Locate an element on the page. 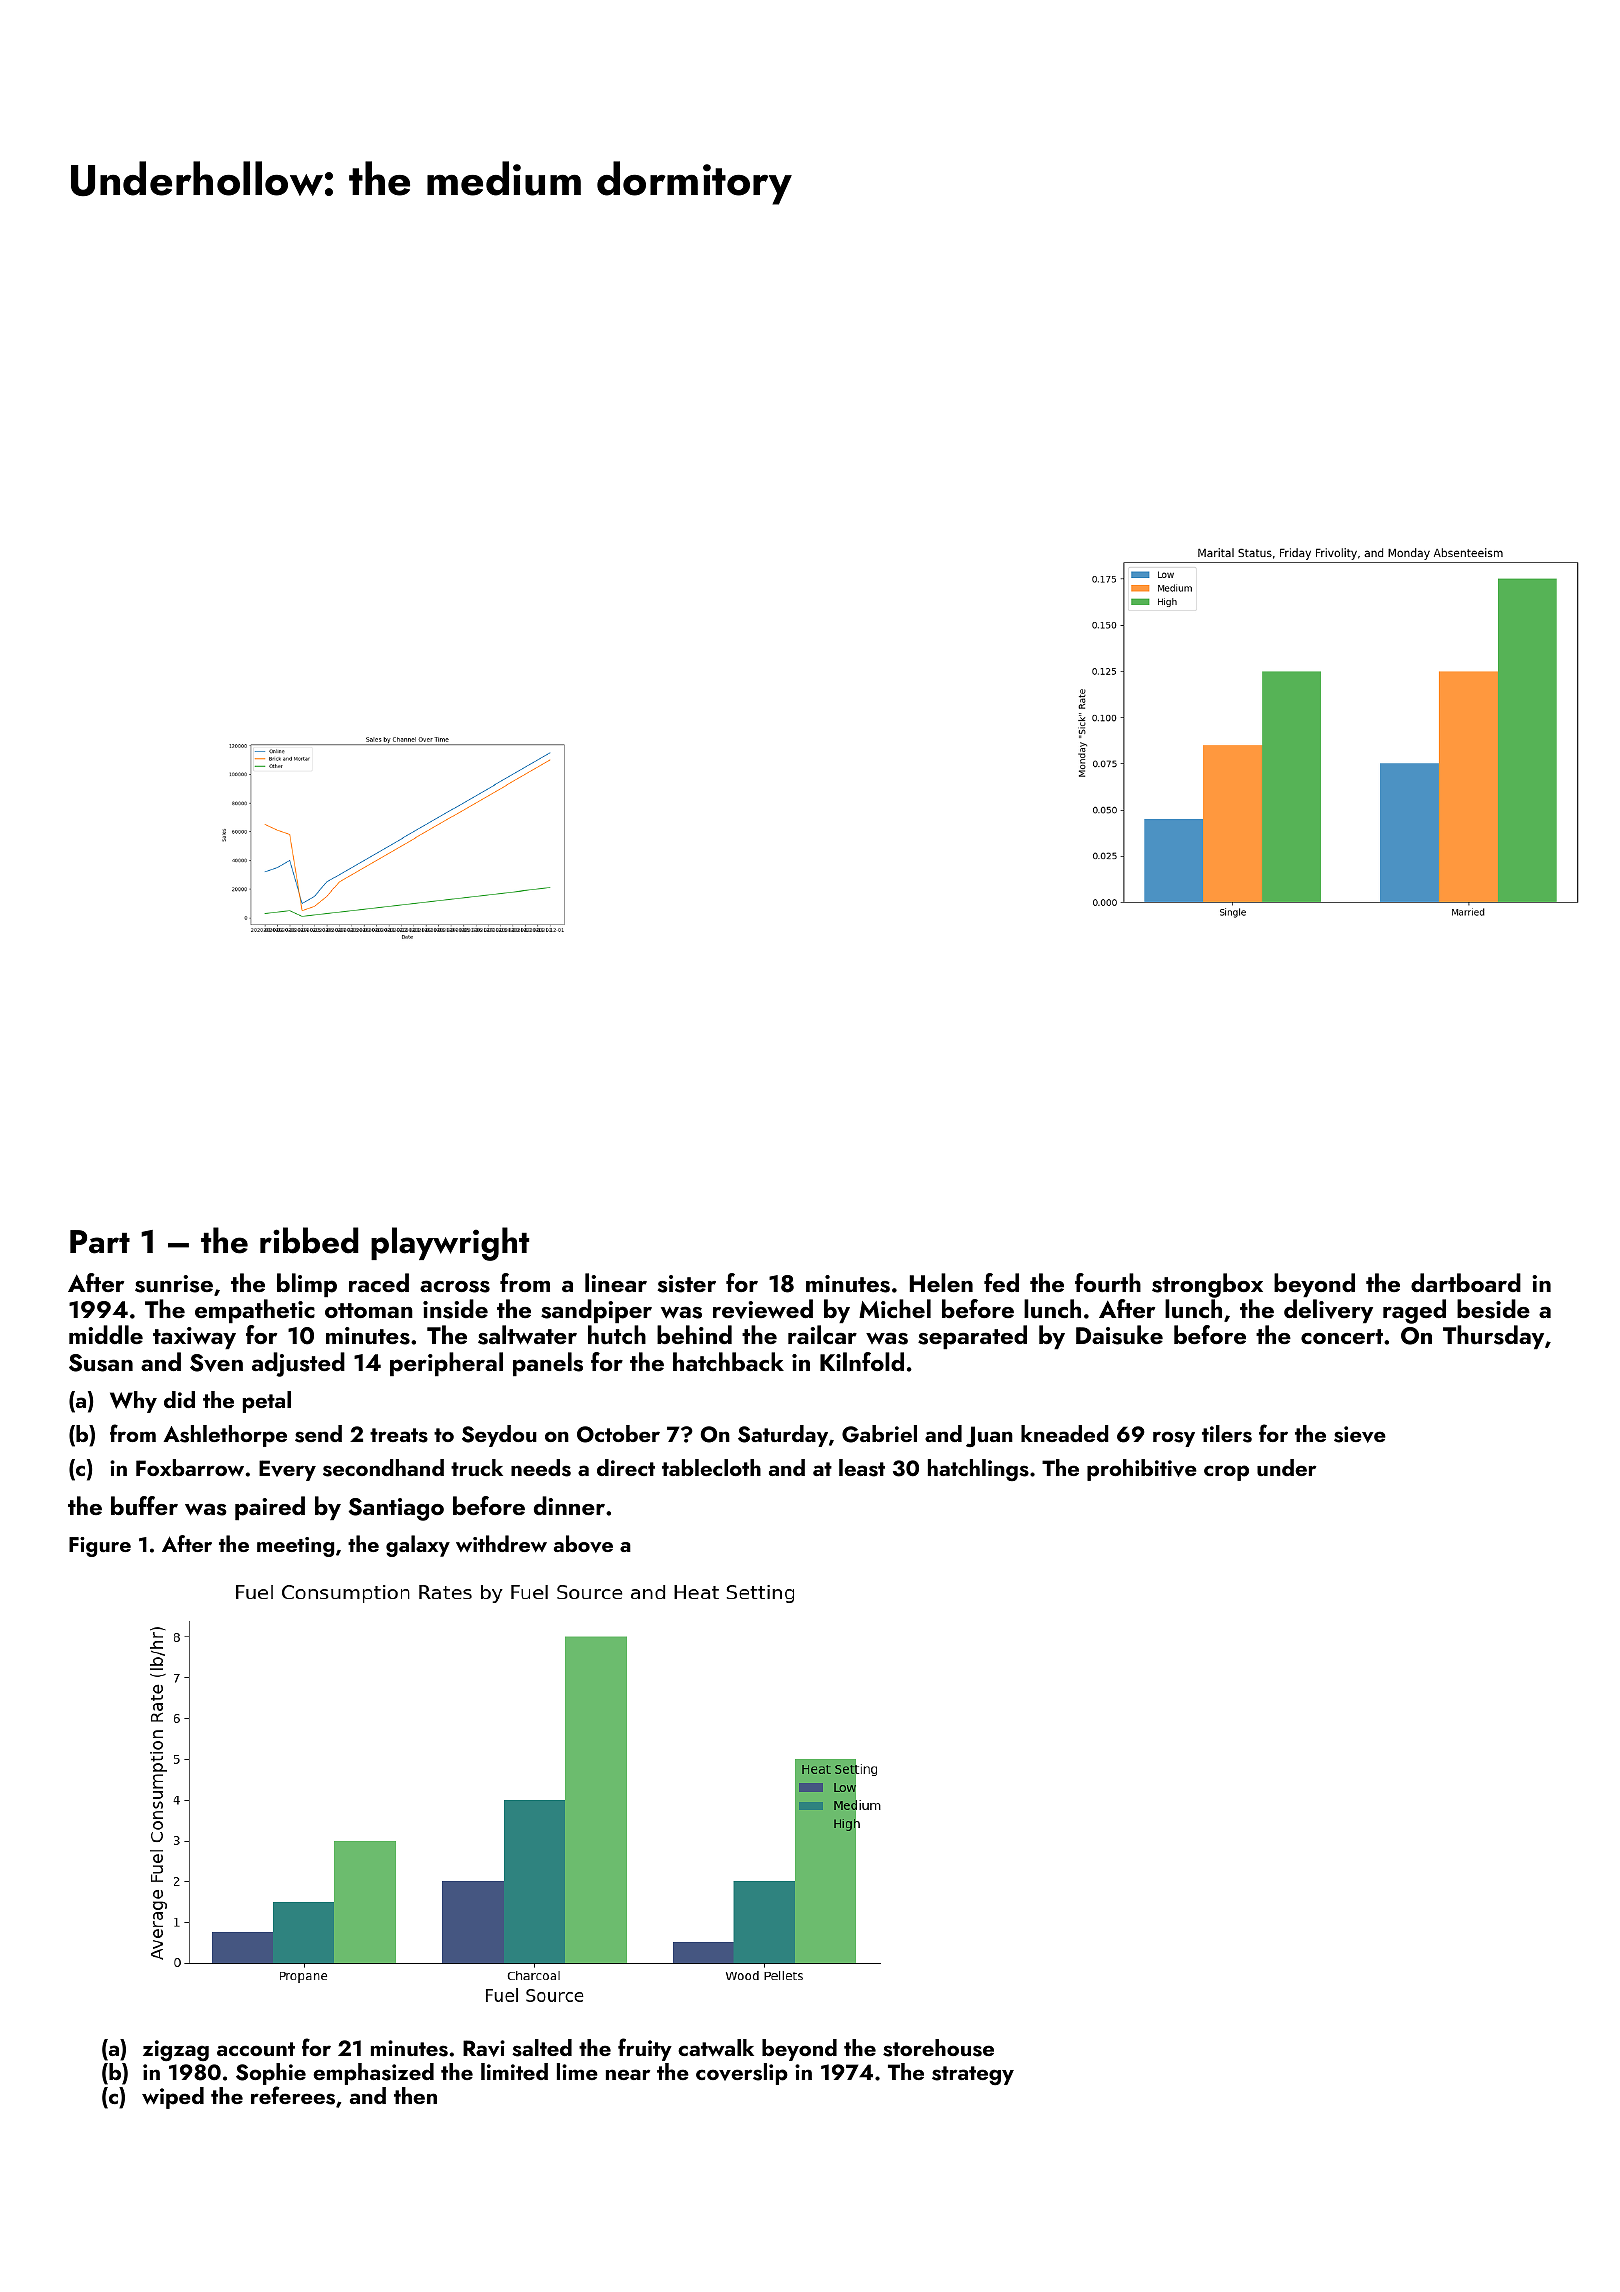 The height and width of the document is (2292, 1620). meeting is located at coordinates (295, 1547).
